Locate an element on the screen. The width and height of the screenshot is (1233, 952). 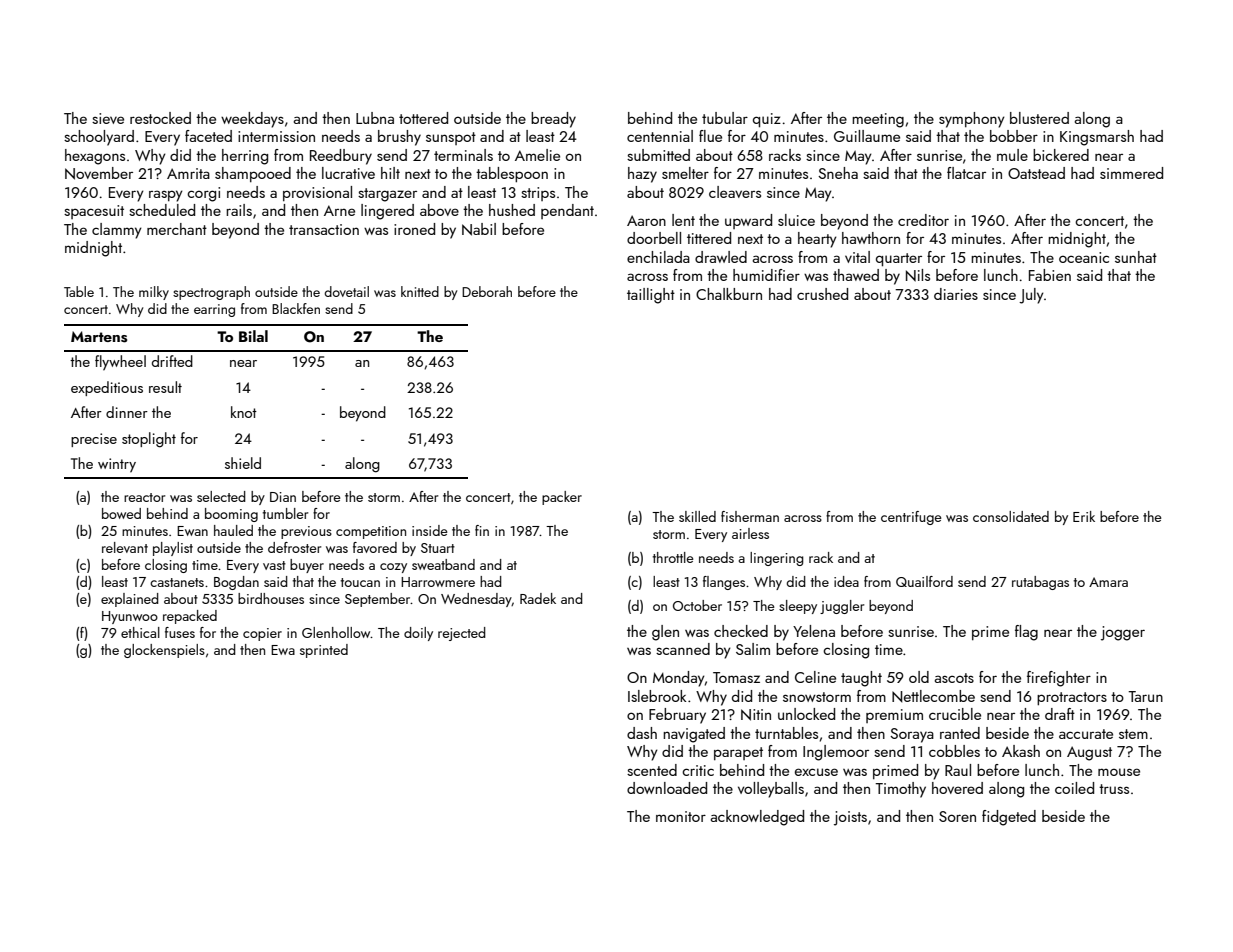
glockenspiels is located at coordinates (164, 651).
